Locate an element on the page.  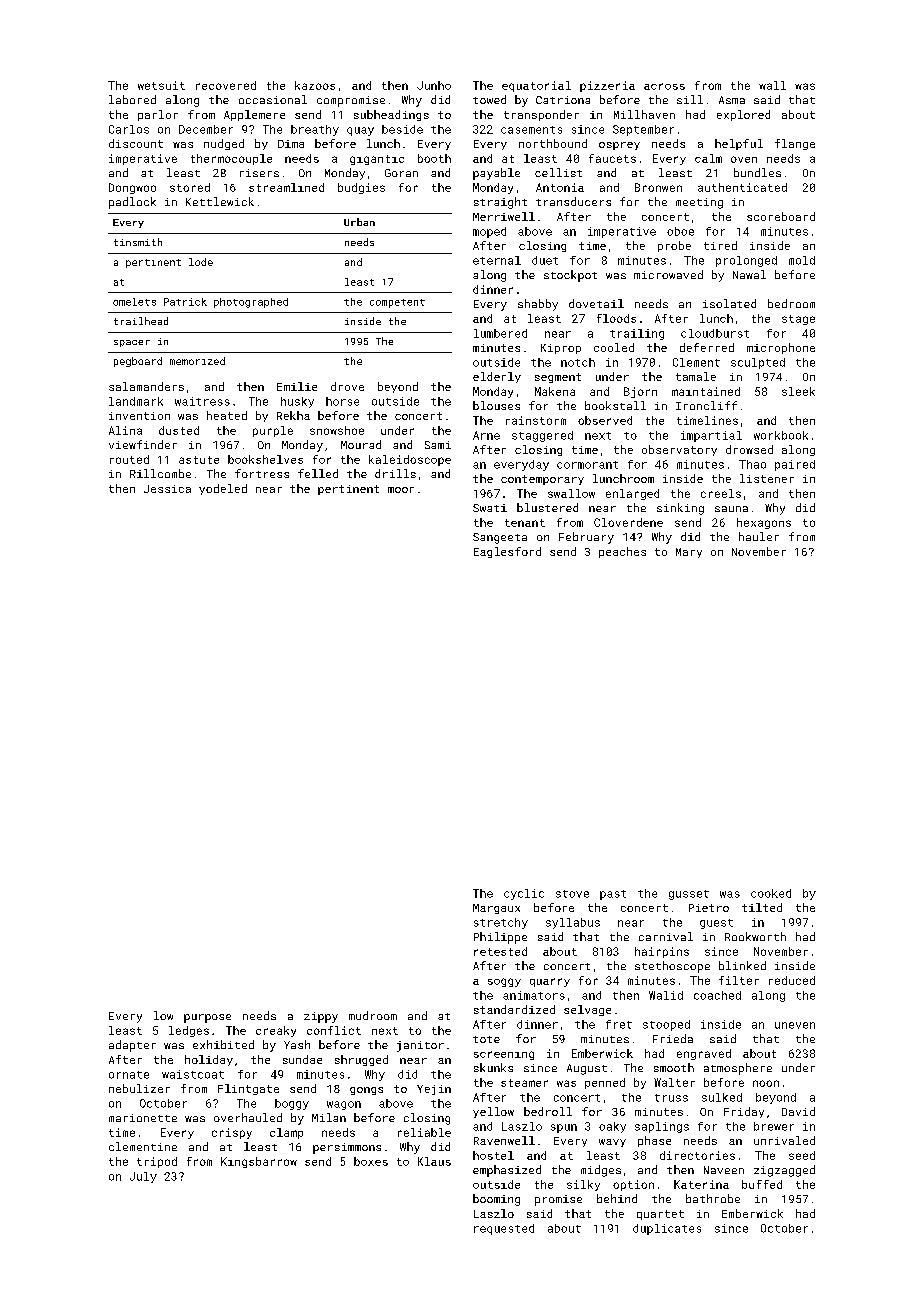
transponder is located at coordinates (541, 115).
